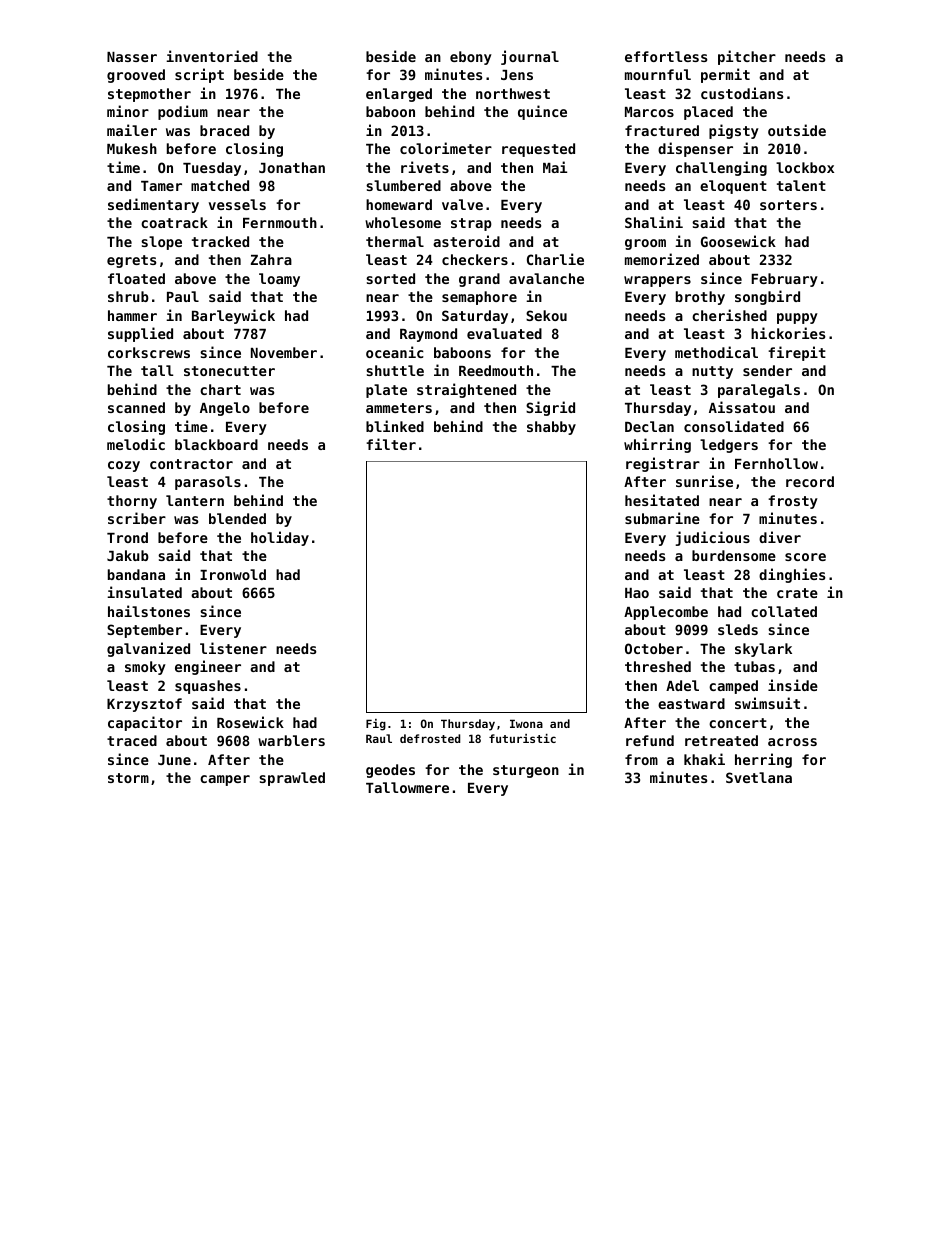  What do you see at coordinates (759, 777) in the screenshot?
I see `Svetlana` at bounding box center [759, 777].
